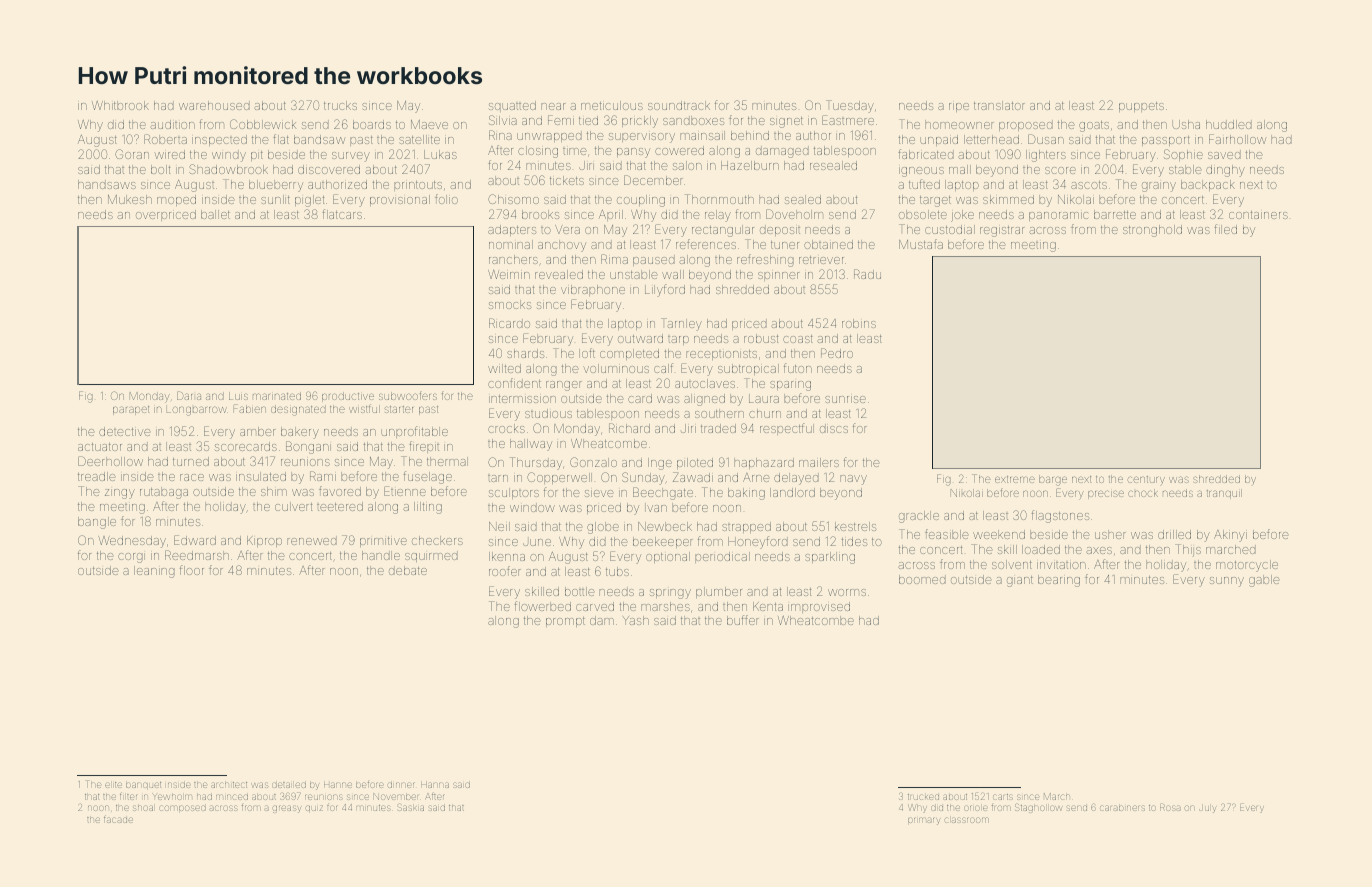 This document has height=887, width=1372. What do you see at coordinates (286, 809) in the document?
I see `greasy` at bounding box center [286, 809].
